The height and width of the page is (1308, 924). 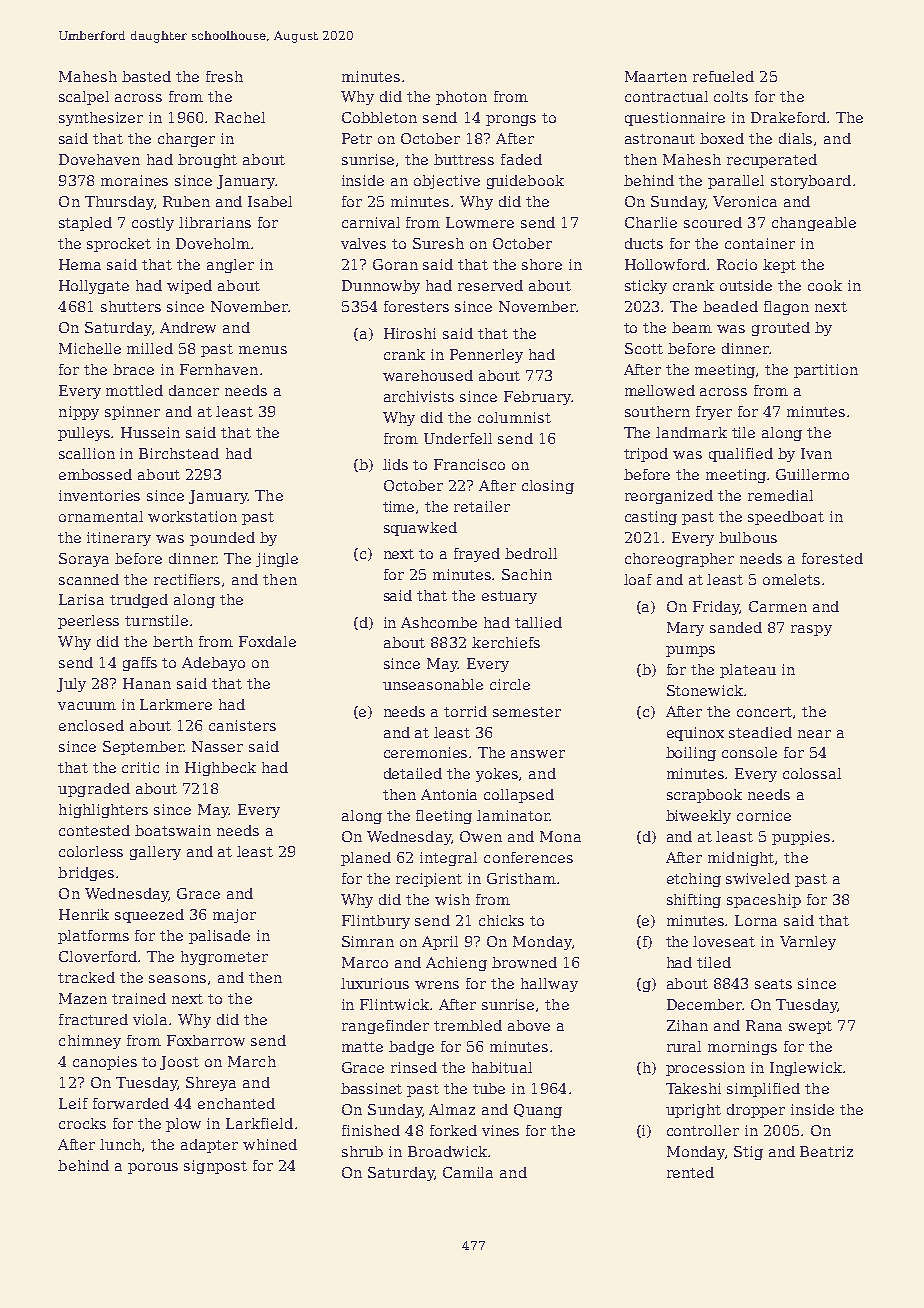 What do you see at coordinates (795, 138) in the page?
I see `dials` at bounding box center [795, 138].
